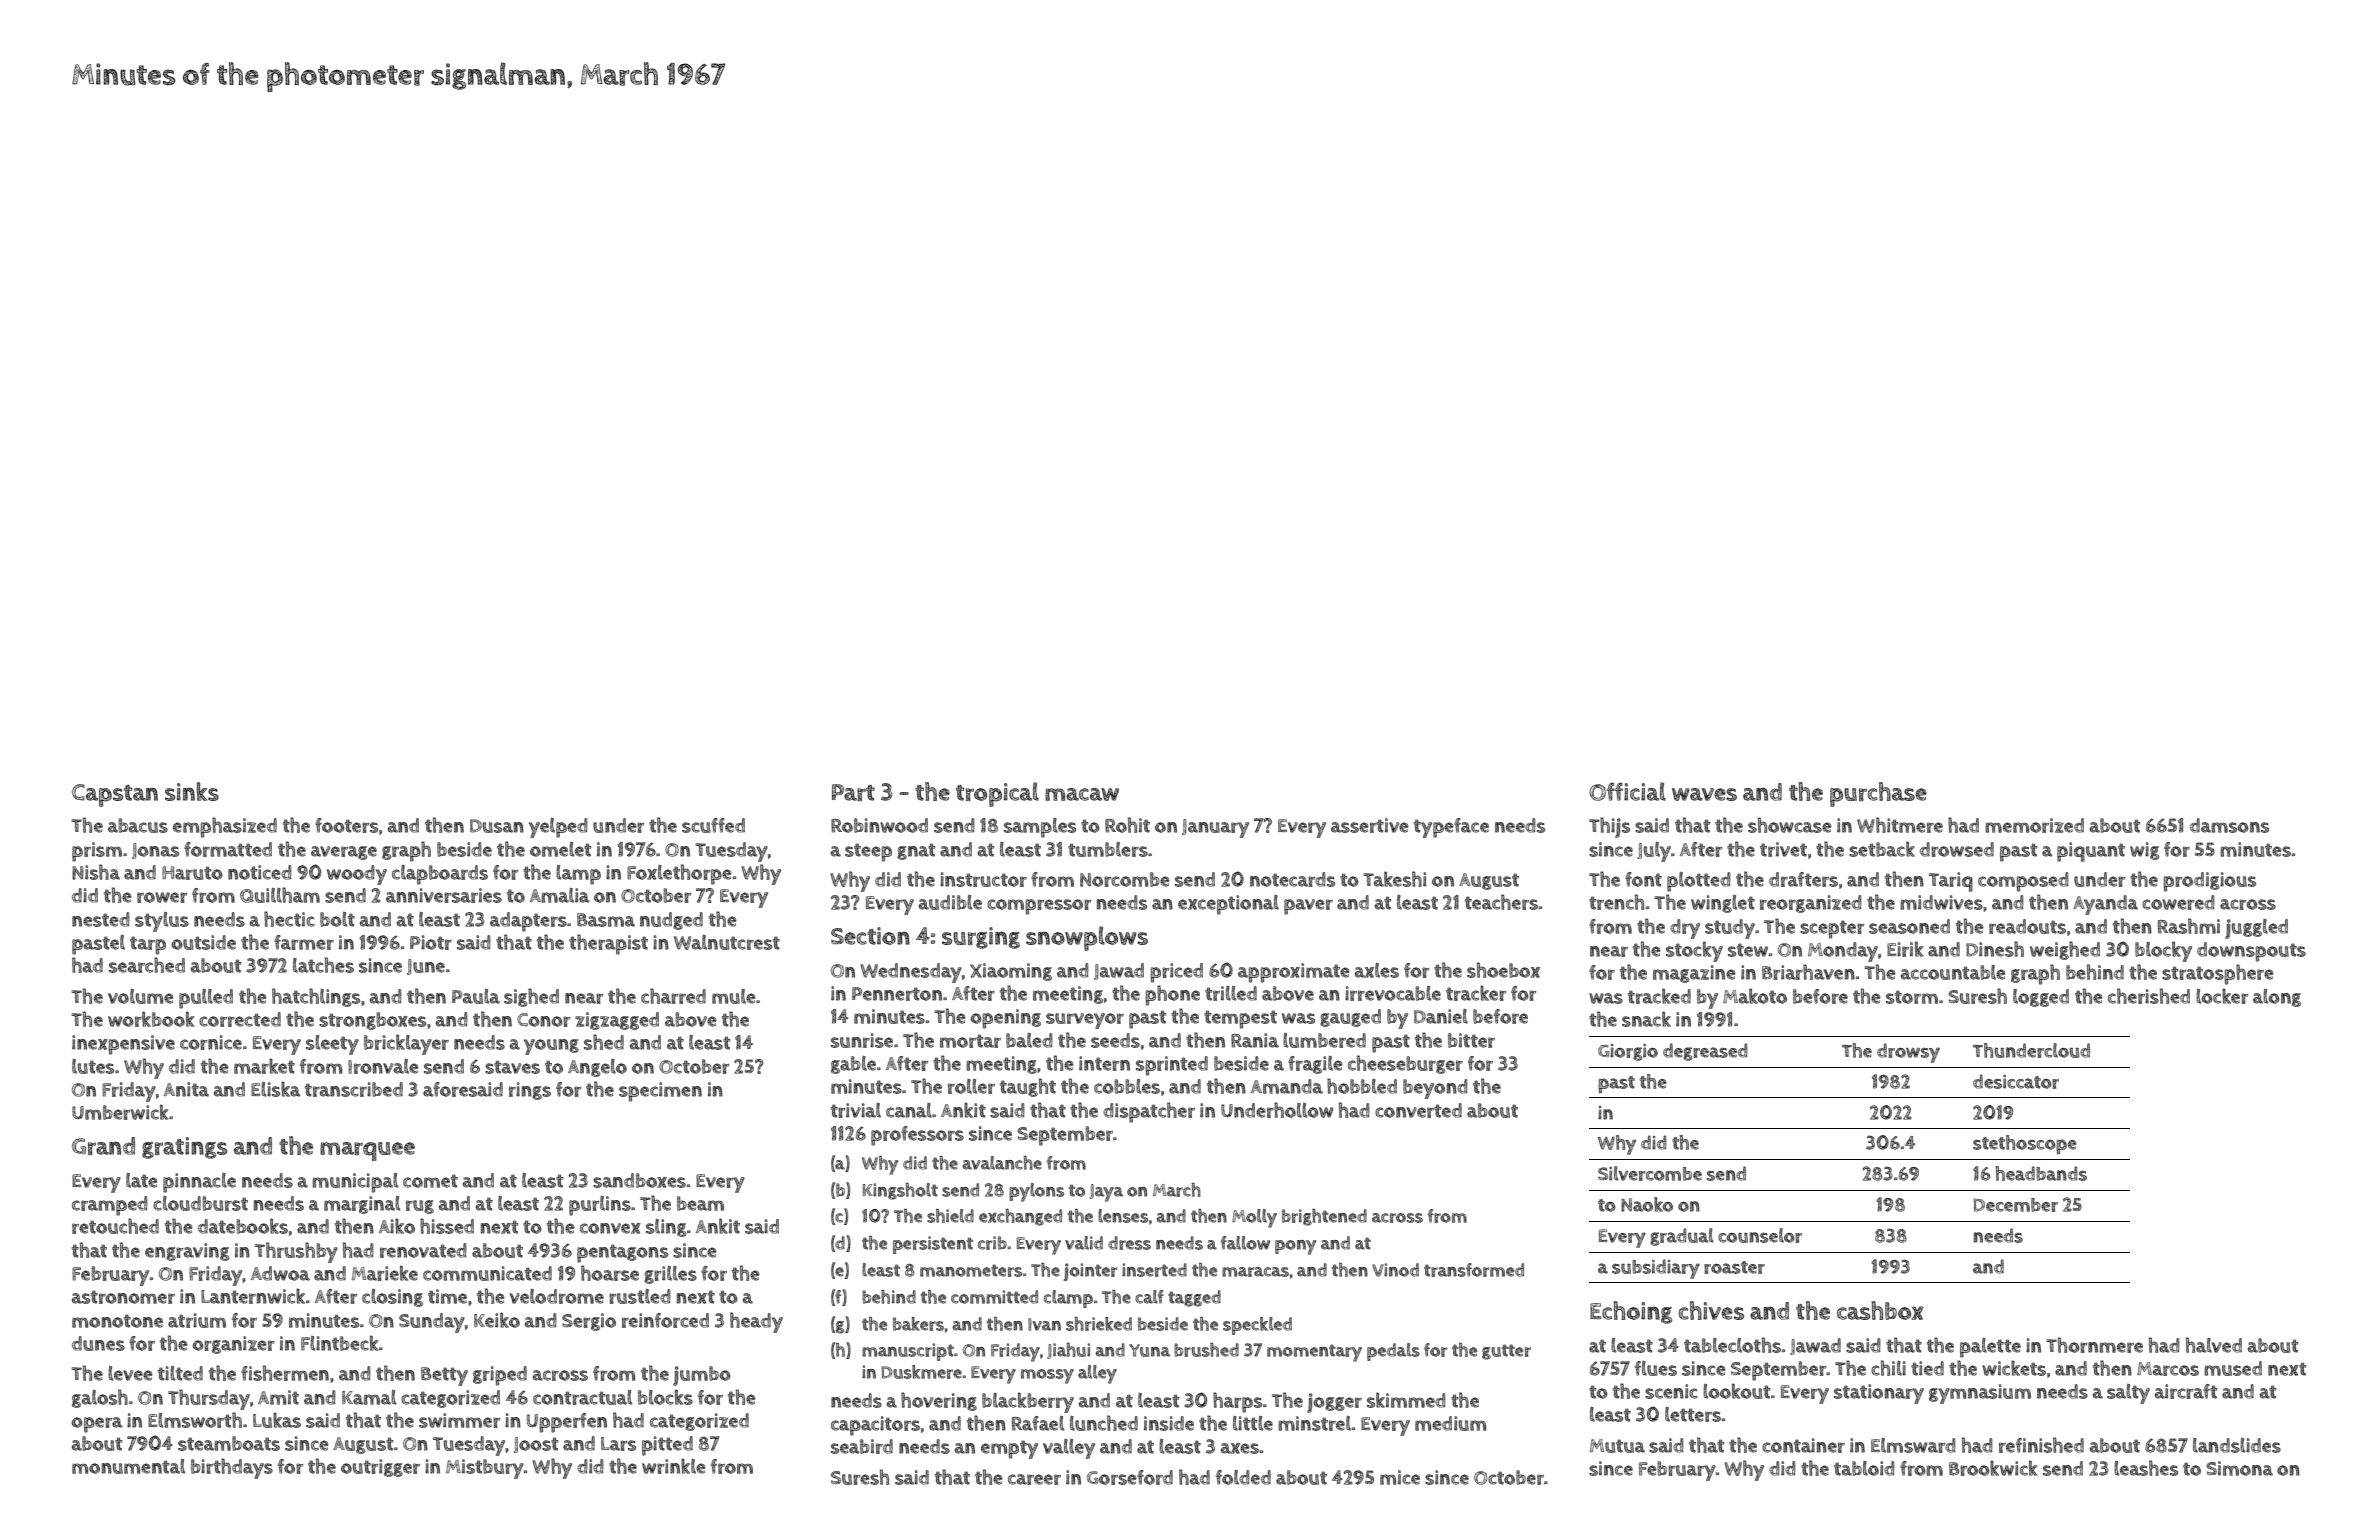 The height and width of the screenshot is (1540, 2380). What do you see at coordinates (1176, 973) in the screenshot?
I see `priced` at bounding box center [1176, 973].
